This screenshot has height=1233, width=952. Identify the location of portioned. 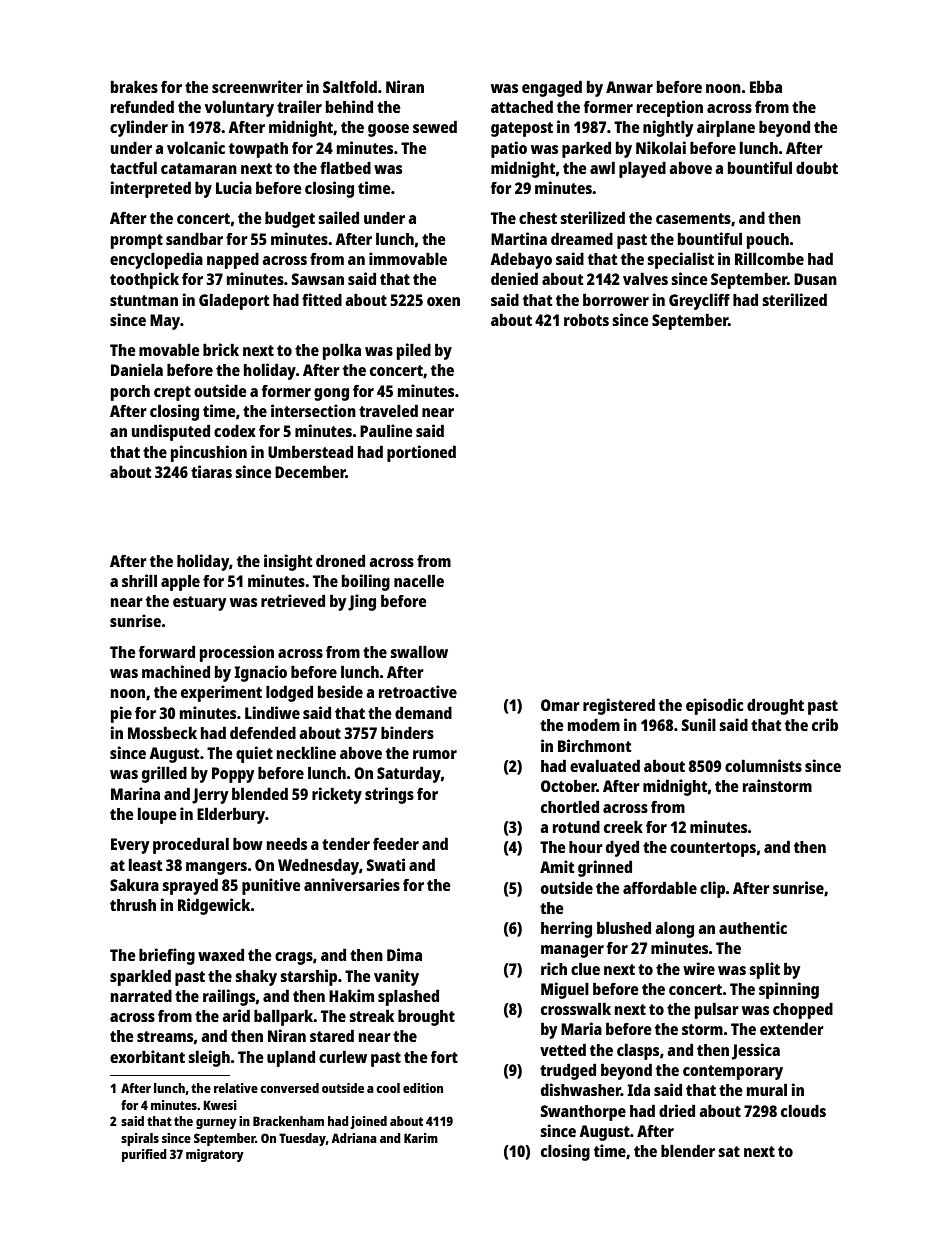
(421, 453).
